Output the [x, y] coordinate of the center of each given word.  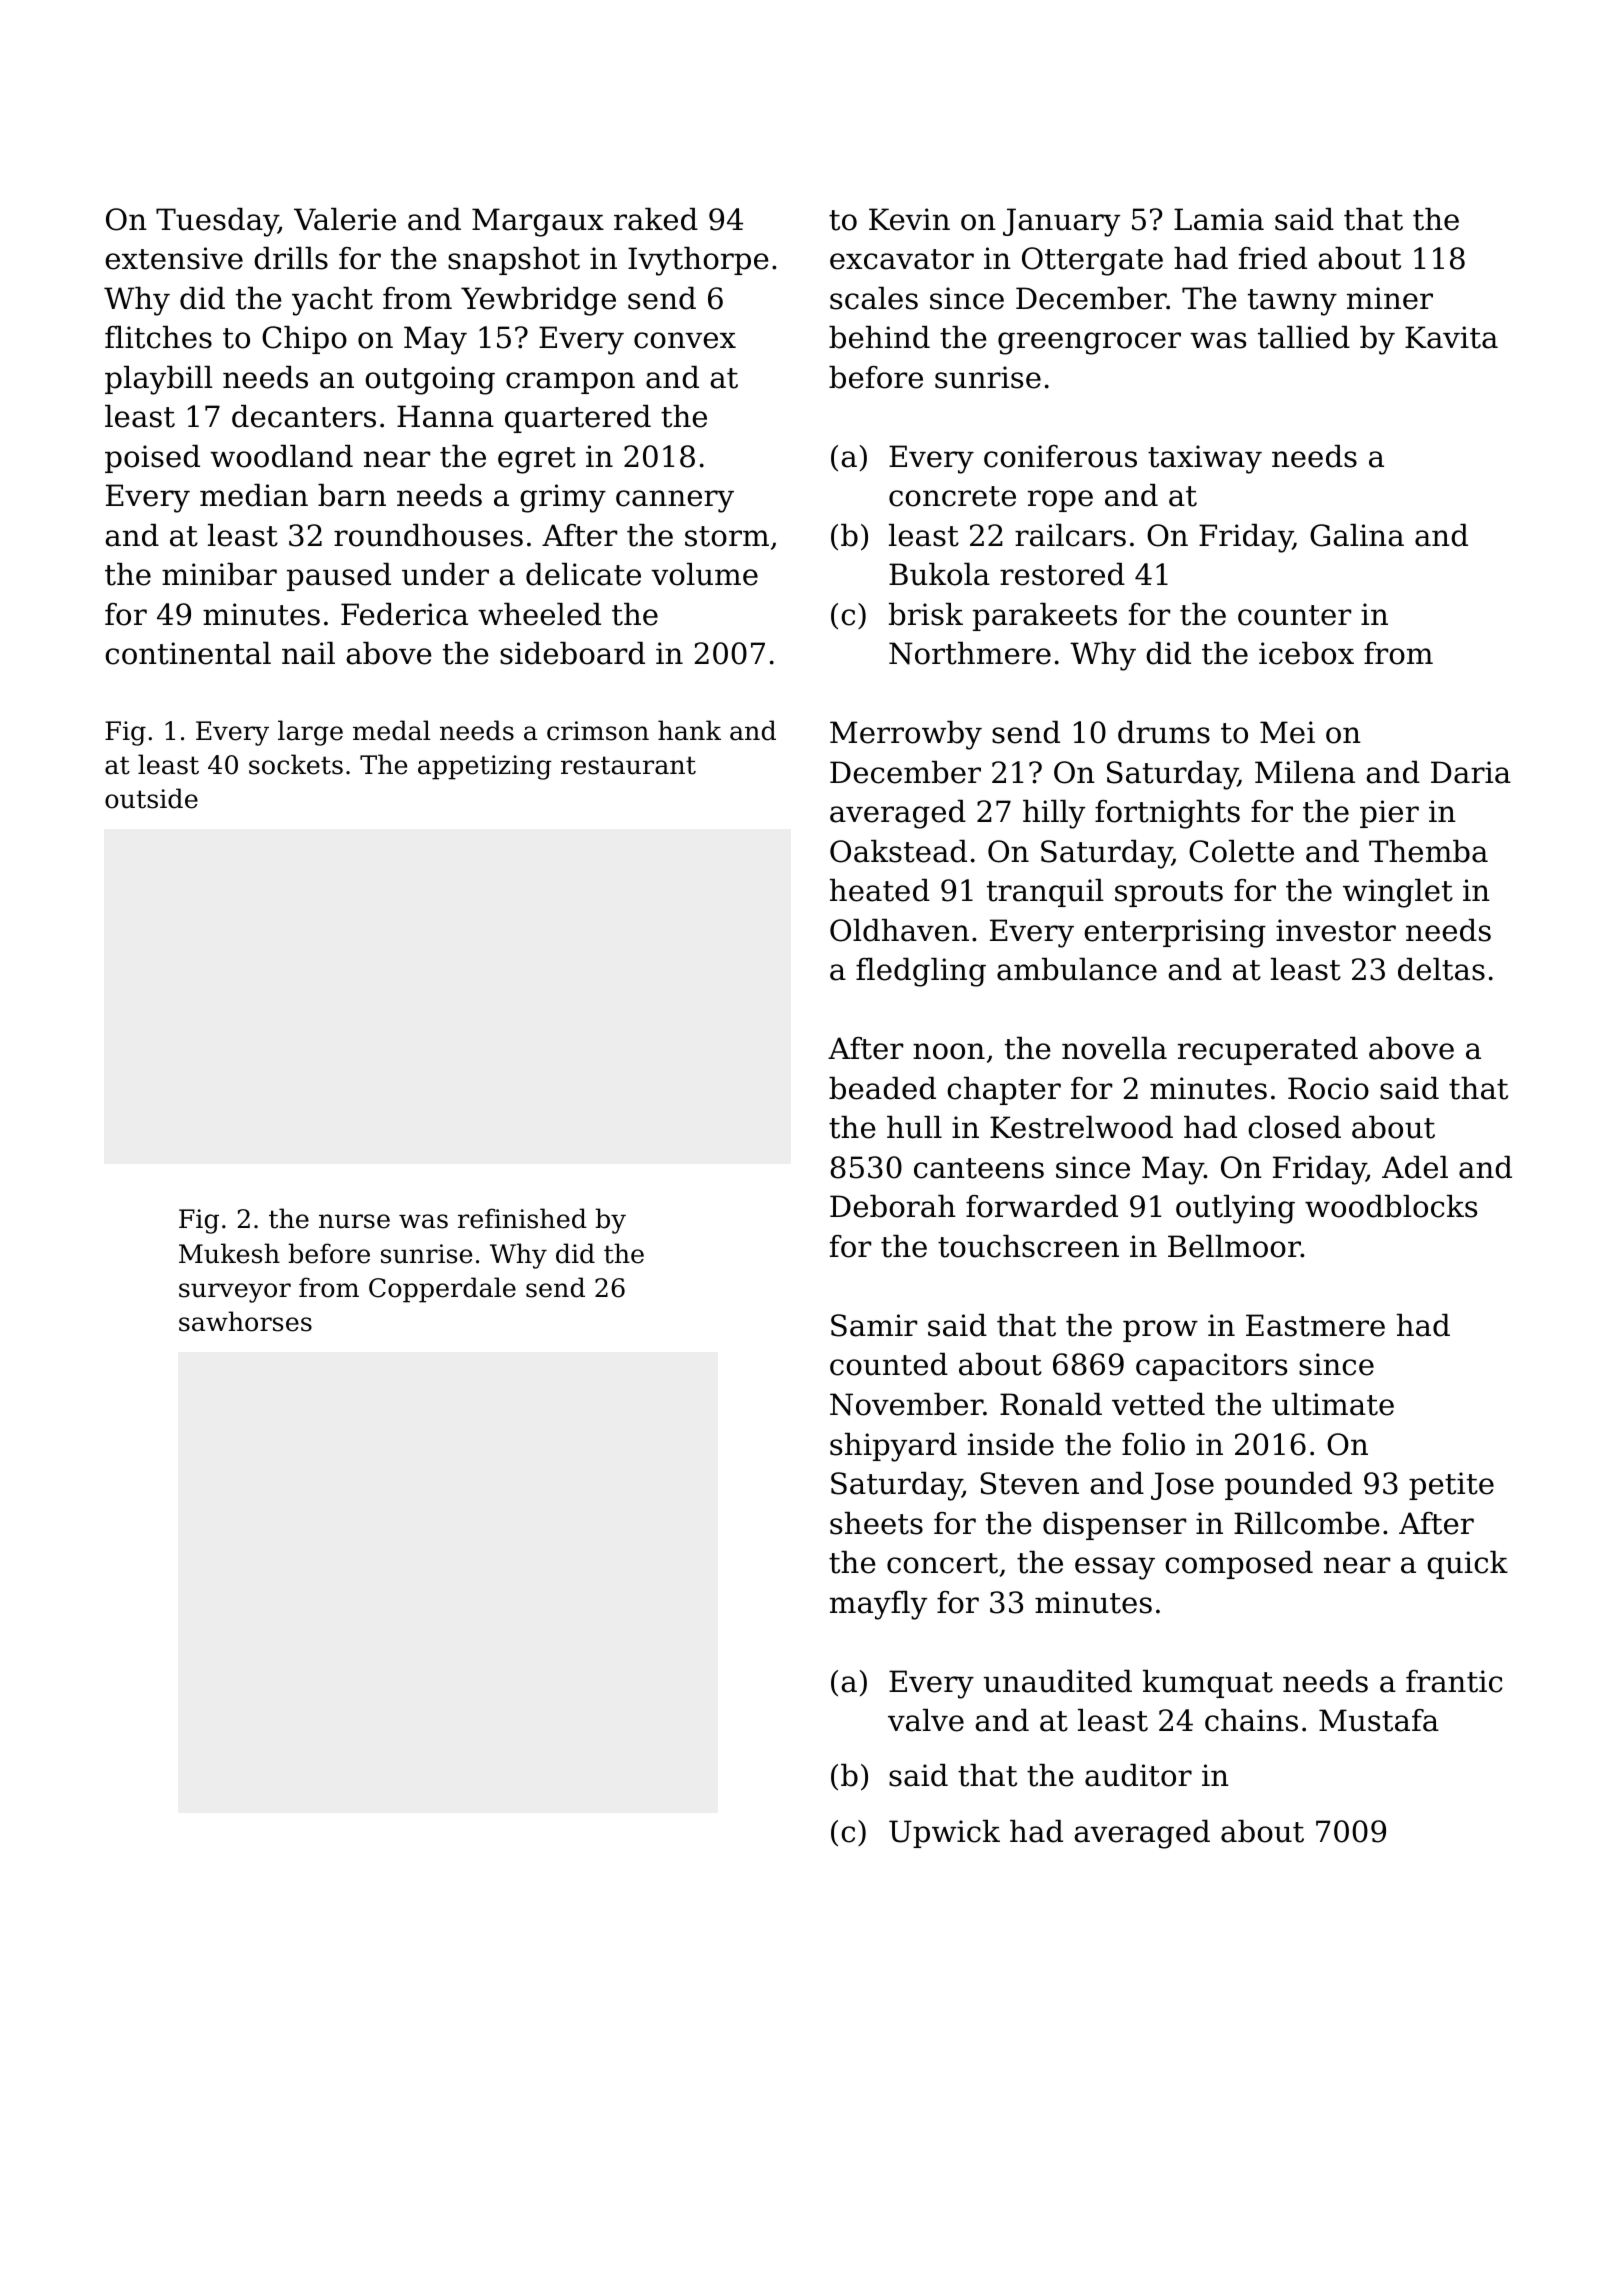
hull [914, 1127]
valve [926, 1720]
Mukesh [229, 1253]
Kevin [909, 219]
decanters [304, 416]
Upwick [944, 1834]
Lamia [1219, 219]
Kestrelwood [1081, 1127]
